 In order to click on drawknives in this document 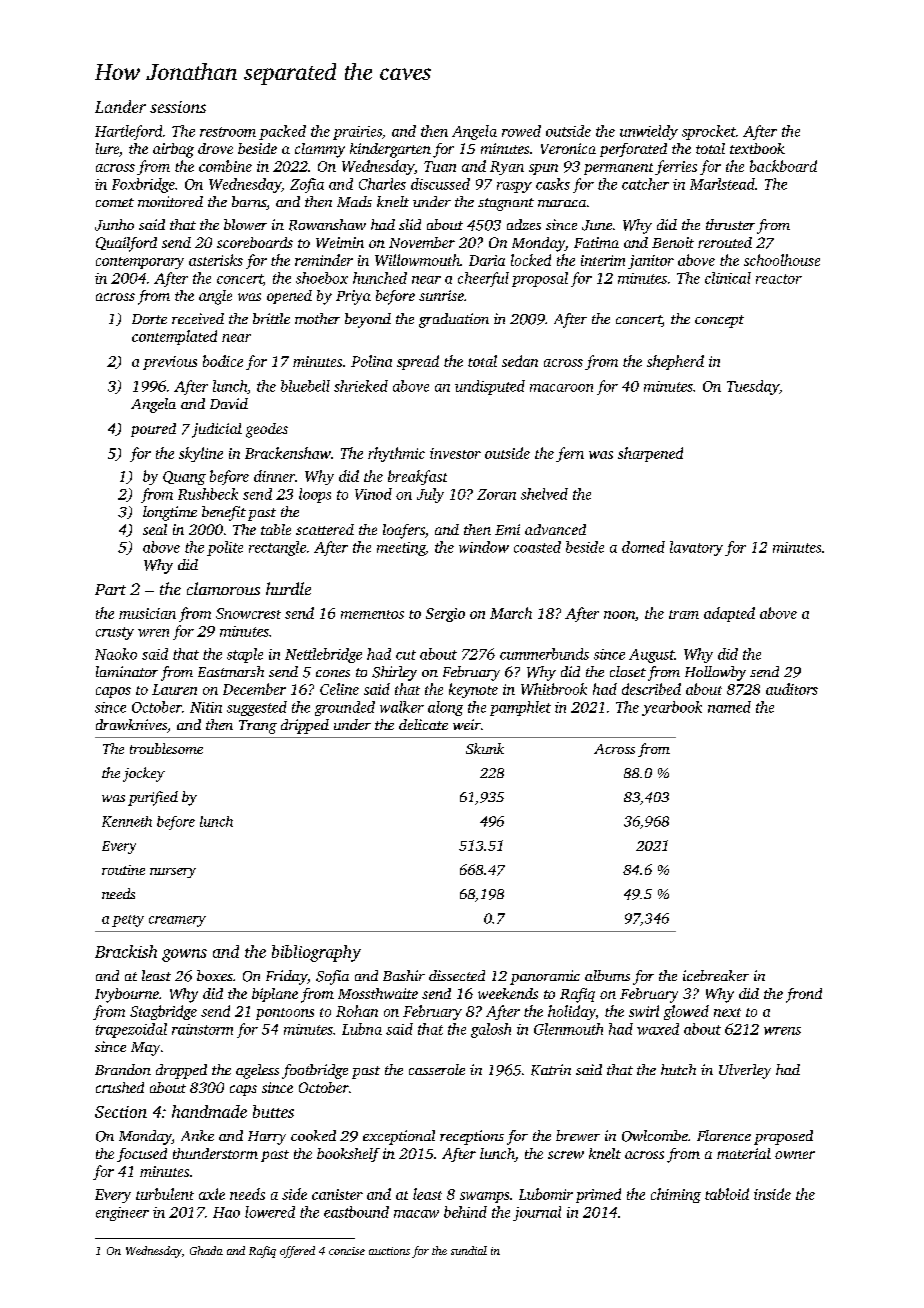, I will do `click(131, 724)`.
